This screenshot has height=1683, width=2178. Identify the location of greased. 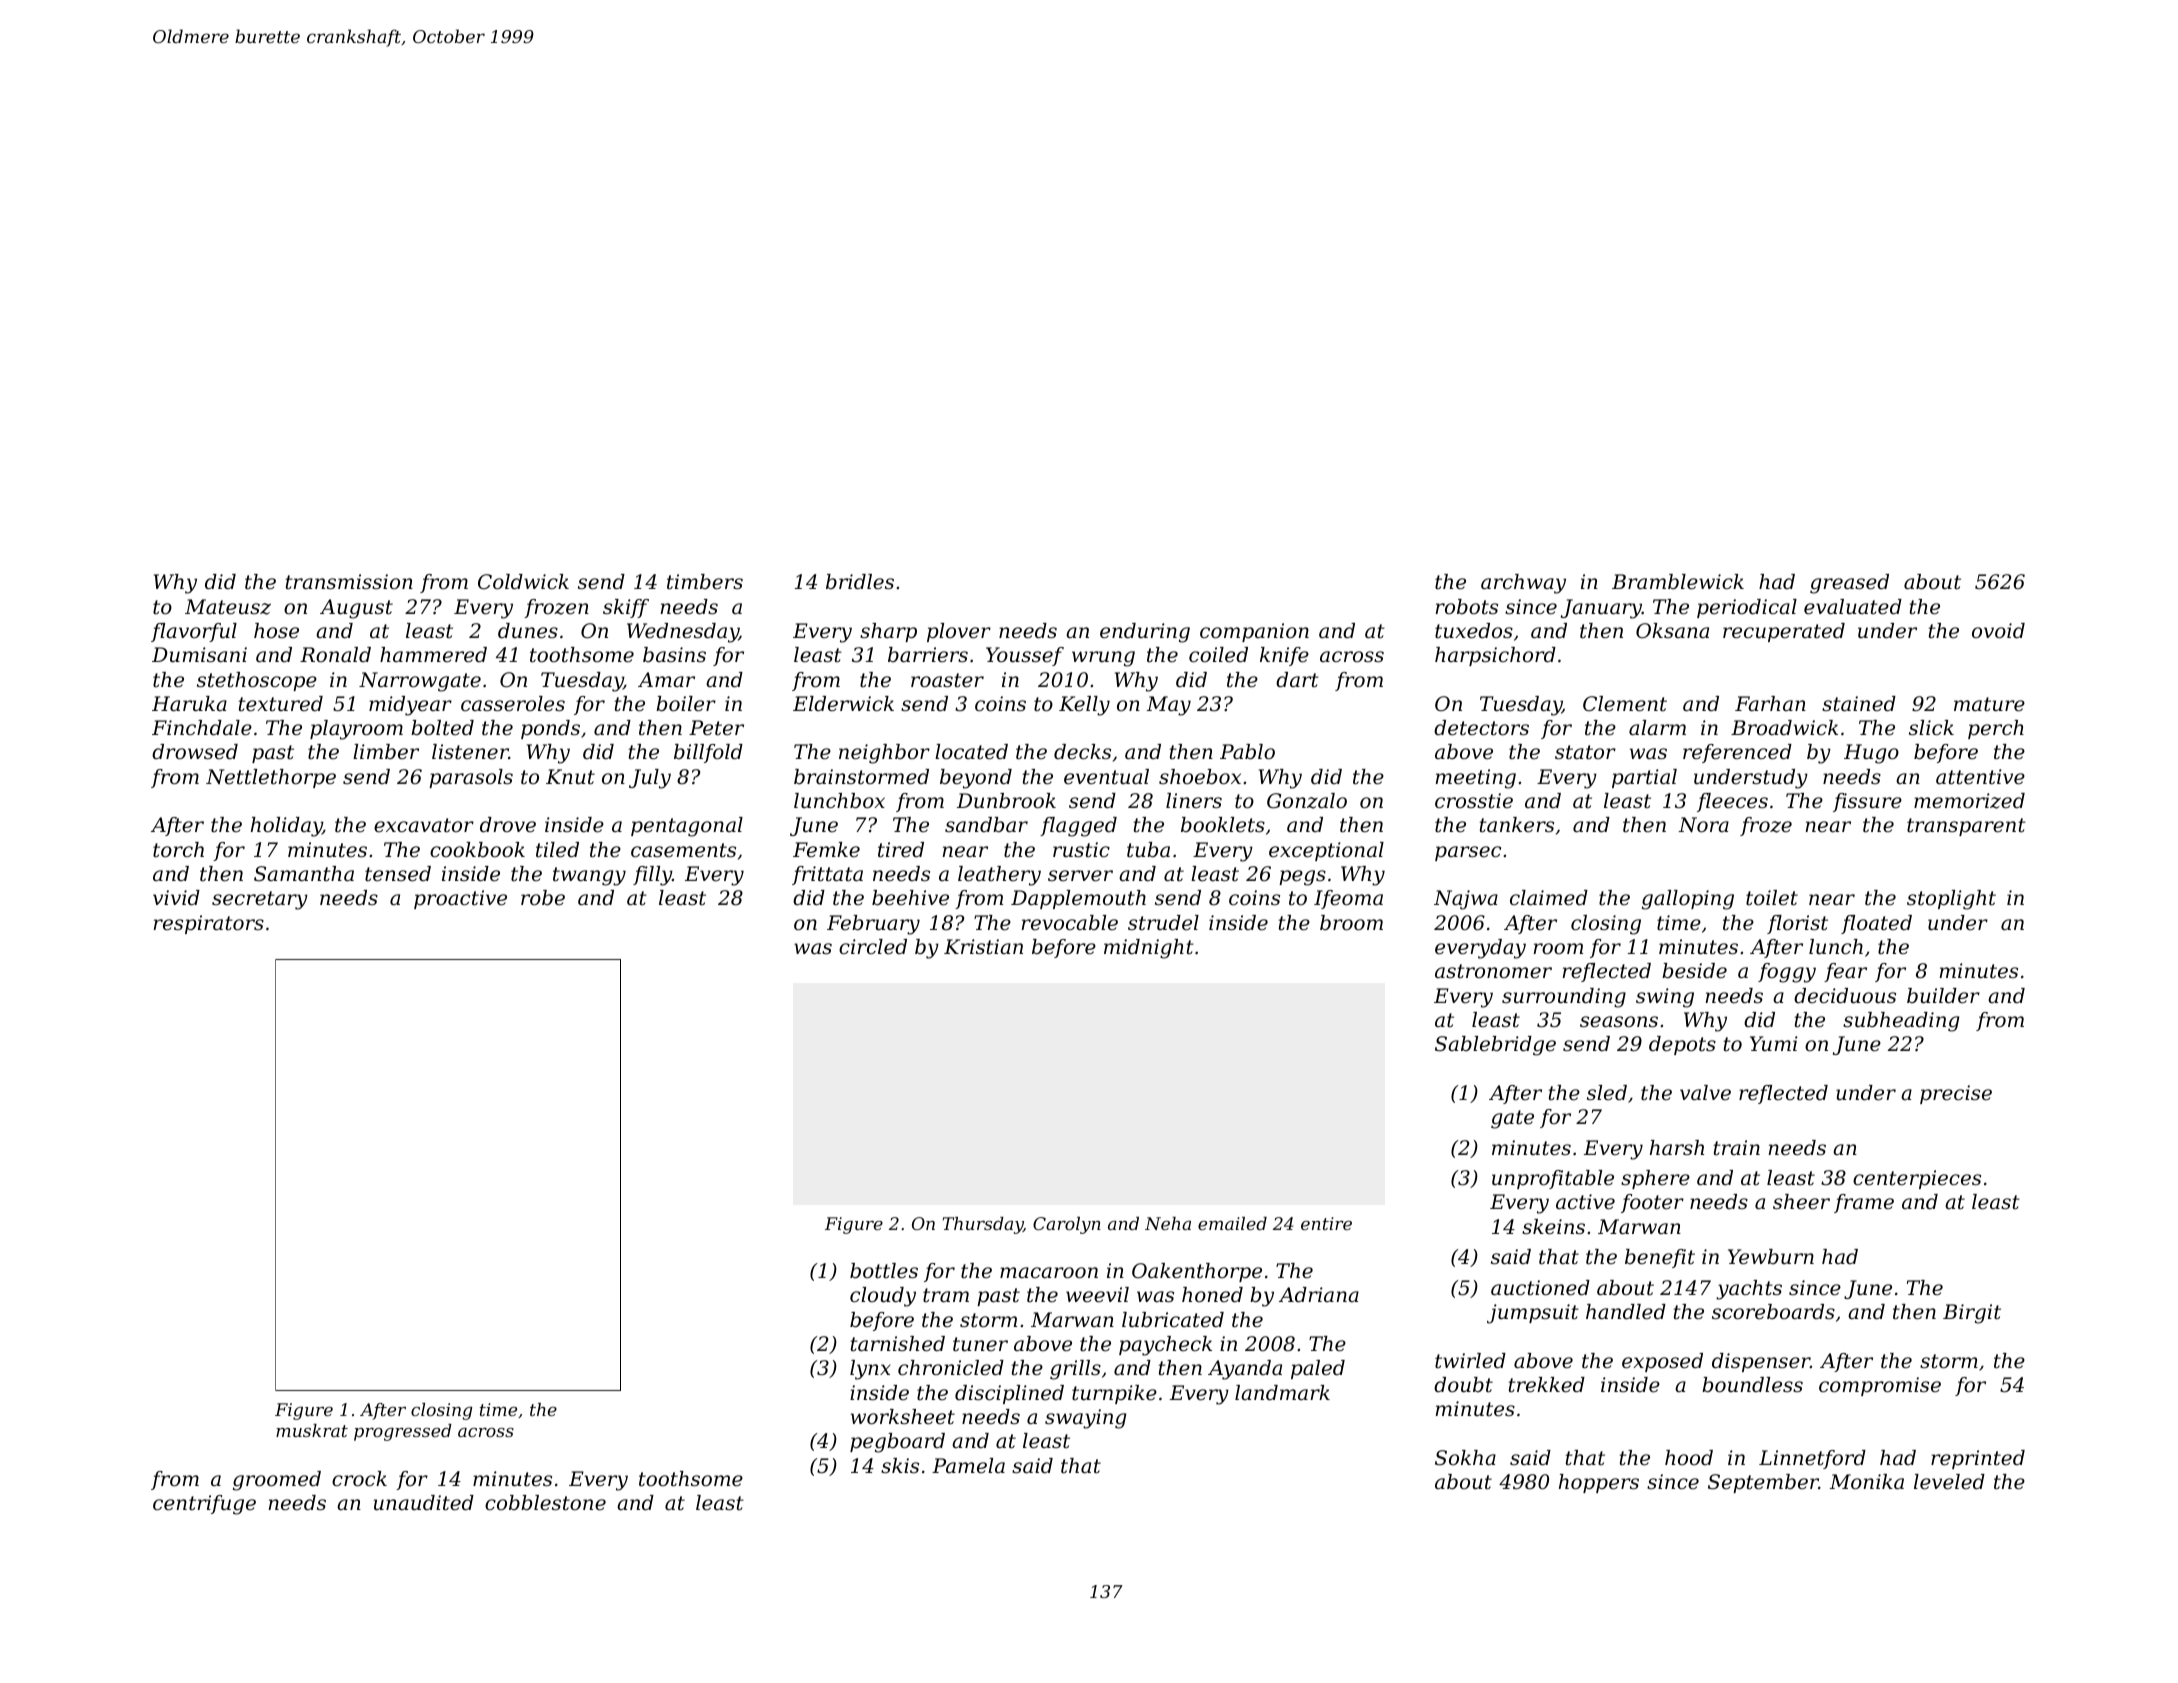
(1849, 584).
